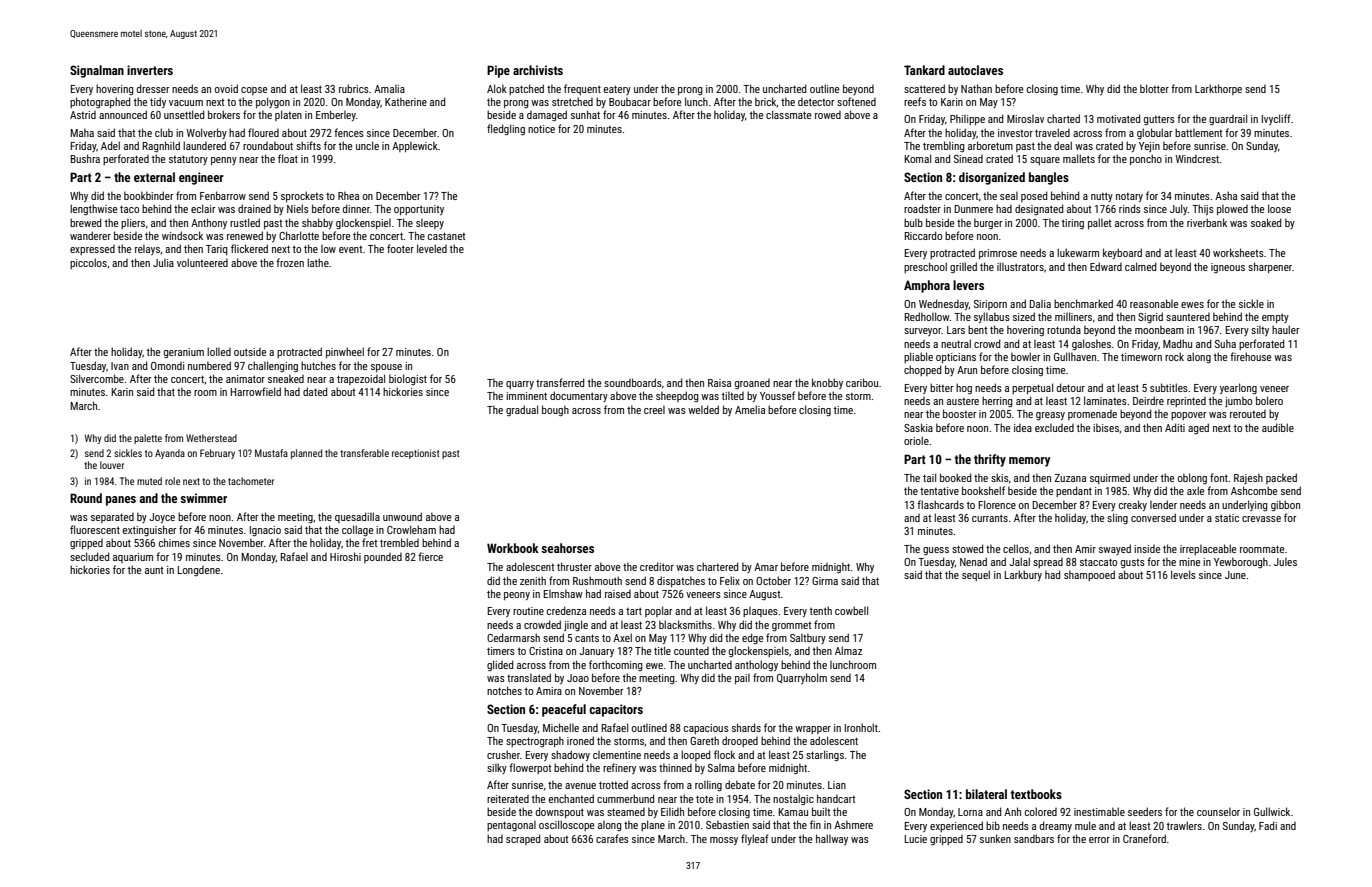  What do you see at coordinates (1272, 811) in the screenshot?
I see `Gullwick` at bounding box center [1272, 811].
